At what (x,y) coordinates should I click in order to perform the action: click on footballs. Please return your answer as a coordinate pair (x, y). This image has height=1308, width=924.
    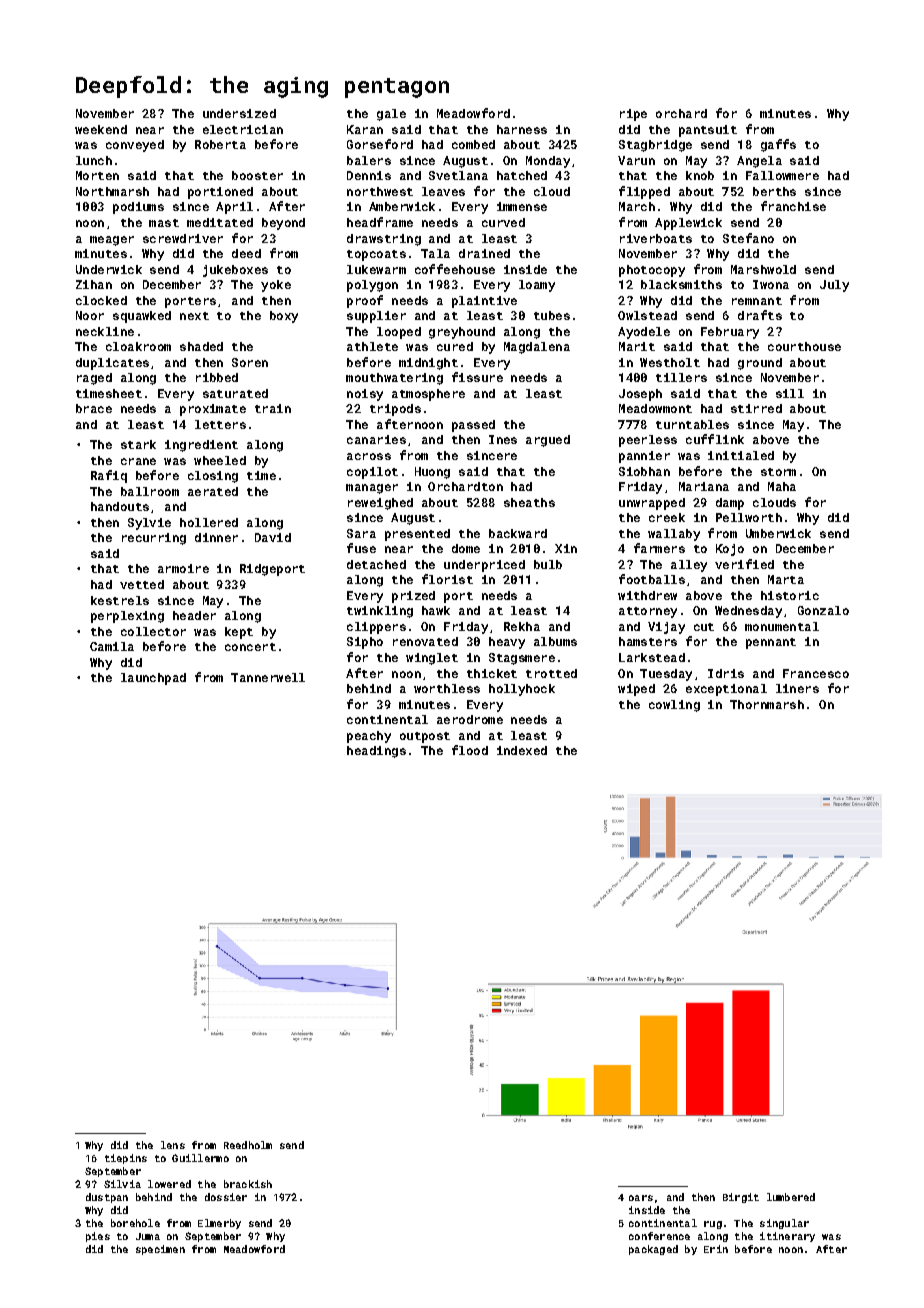
    Looking at the image, I should click on (652, 579).
